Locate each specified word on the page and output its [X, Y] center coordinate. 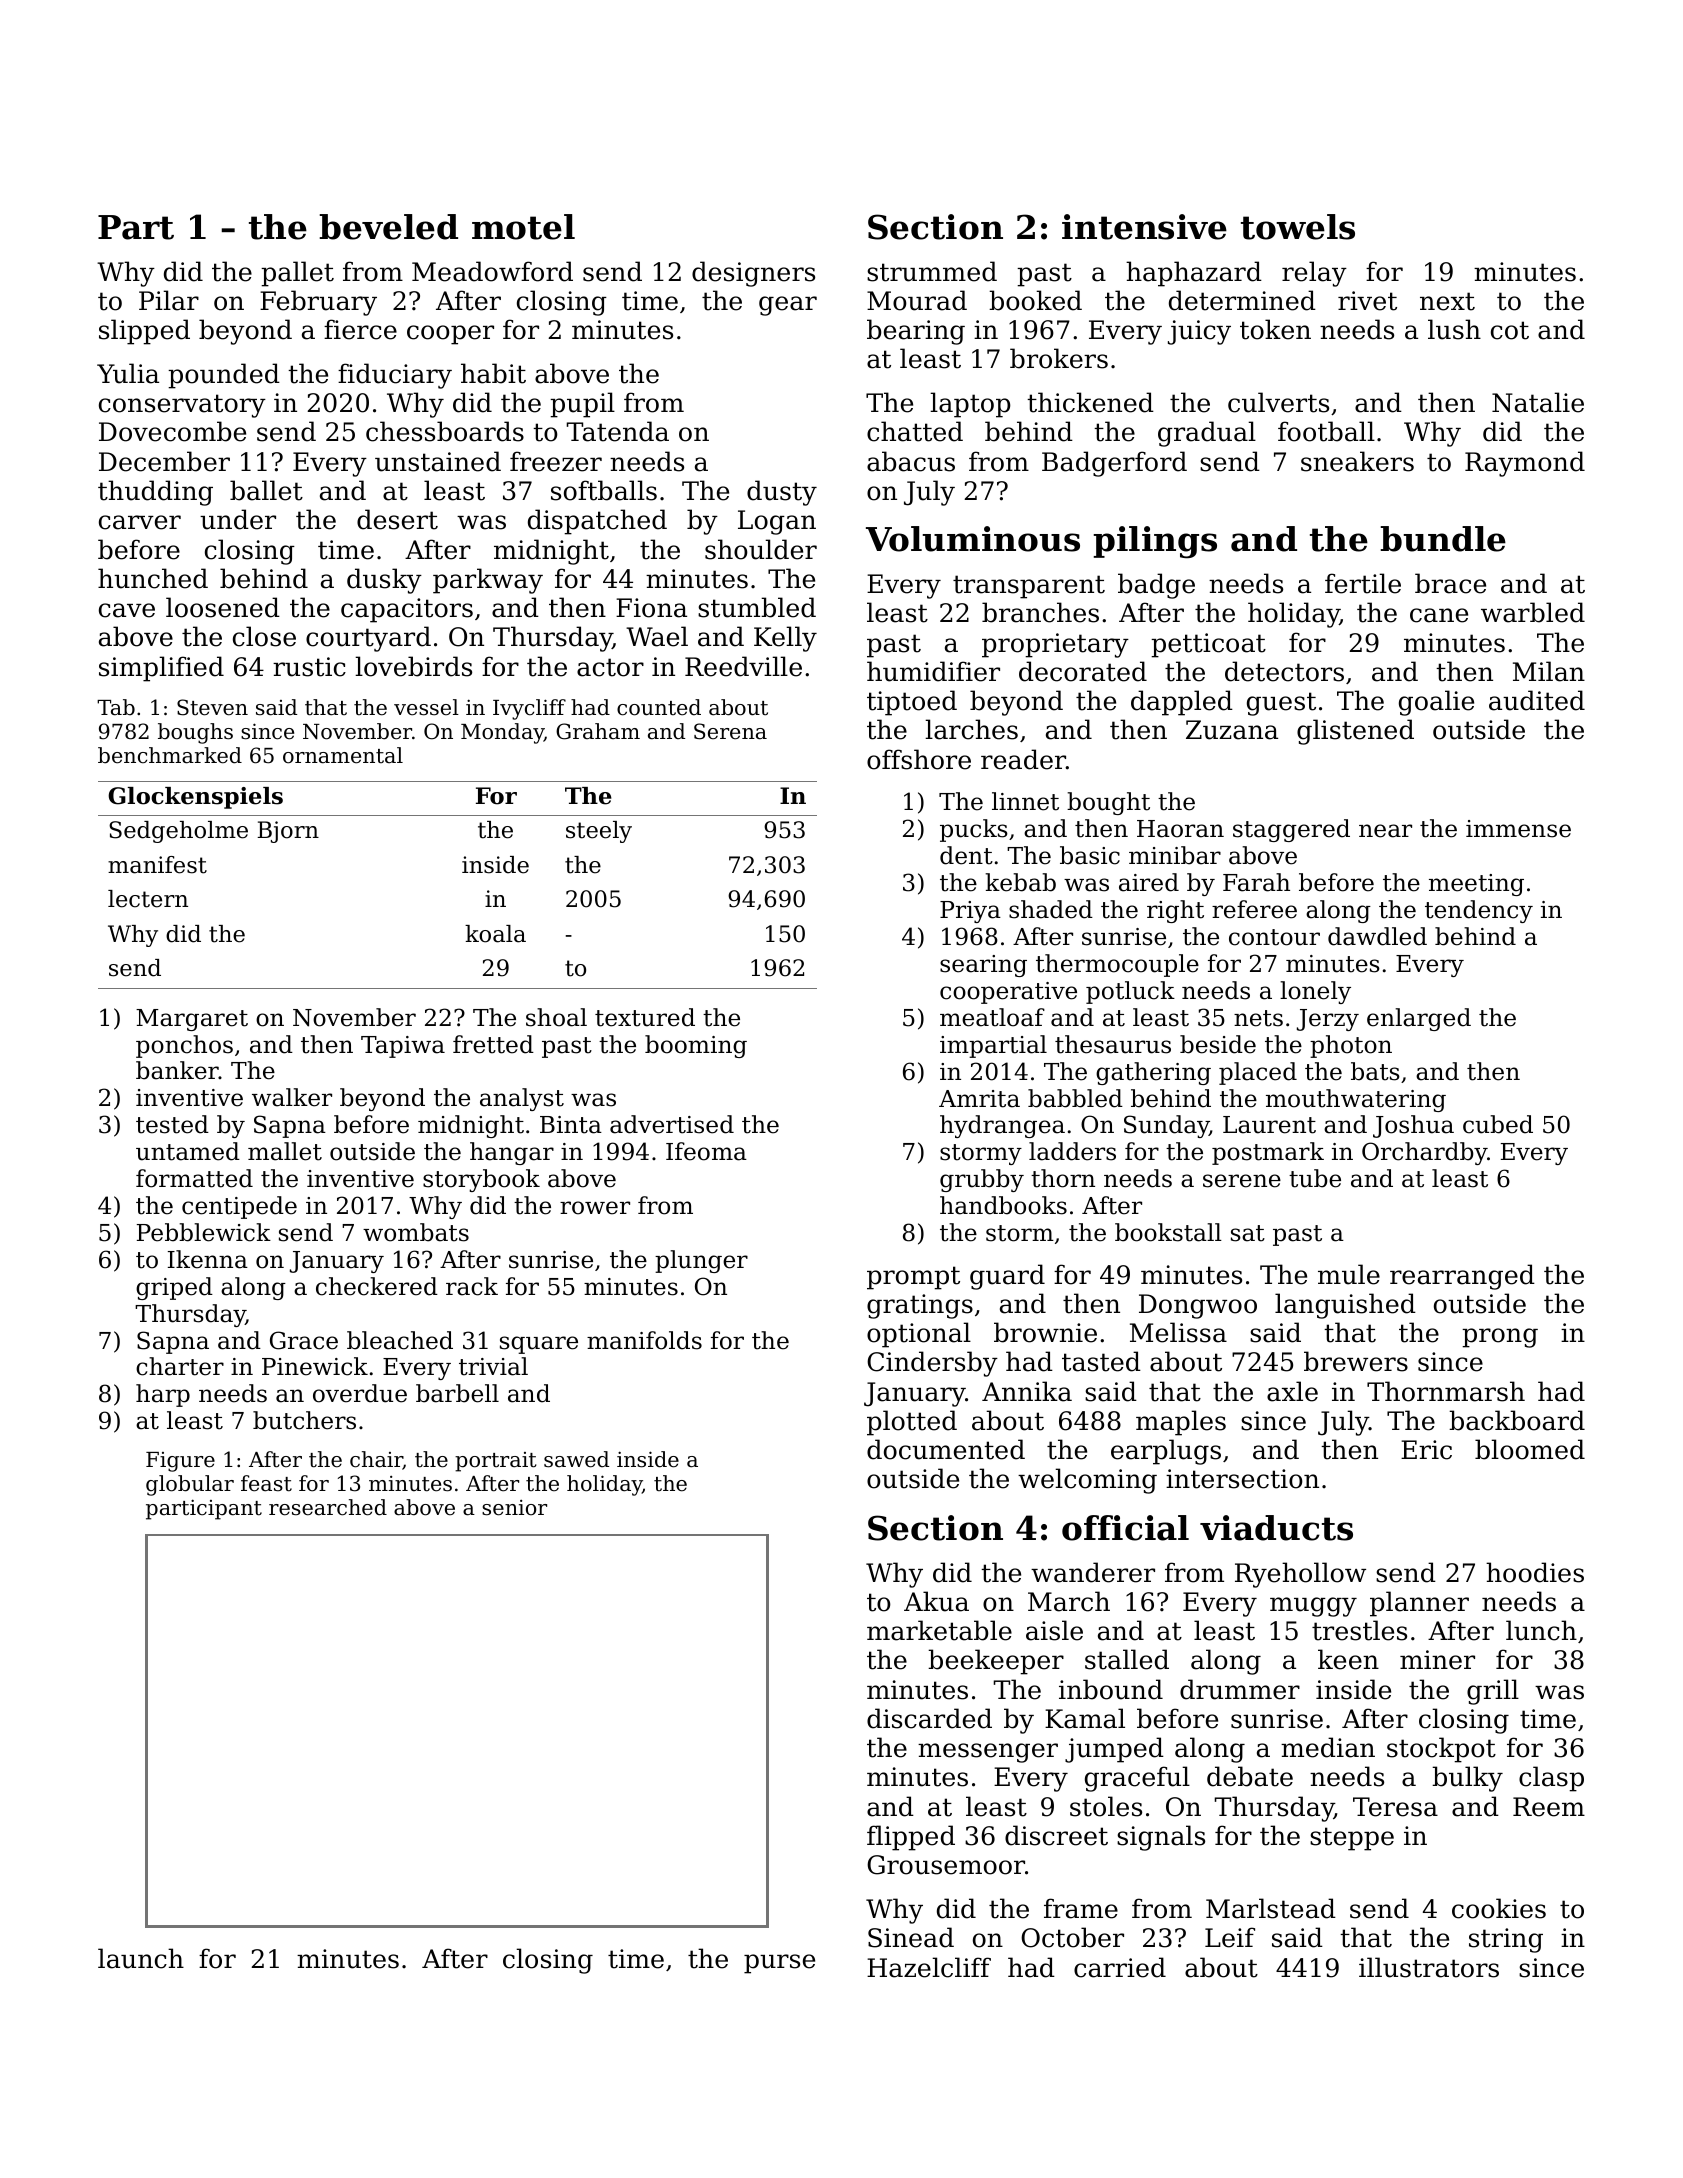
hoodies [1535, 1572]
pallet [297, 274]
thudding [155, 493]
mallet [285, 1151]
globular [190, 1485]
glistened [1355, 732]
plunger [701, 1261]
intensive [1144, 227]
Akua [936, 1601]
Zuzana [1232, 730]
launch [141, 1958]
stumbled [757, 607]
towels [1298, 227]
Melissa [1178, 1332]
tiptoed [912, 703]
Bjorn [288, 832]
